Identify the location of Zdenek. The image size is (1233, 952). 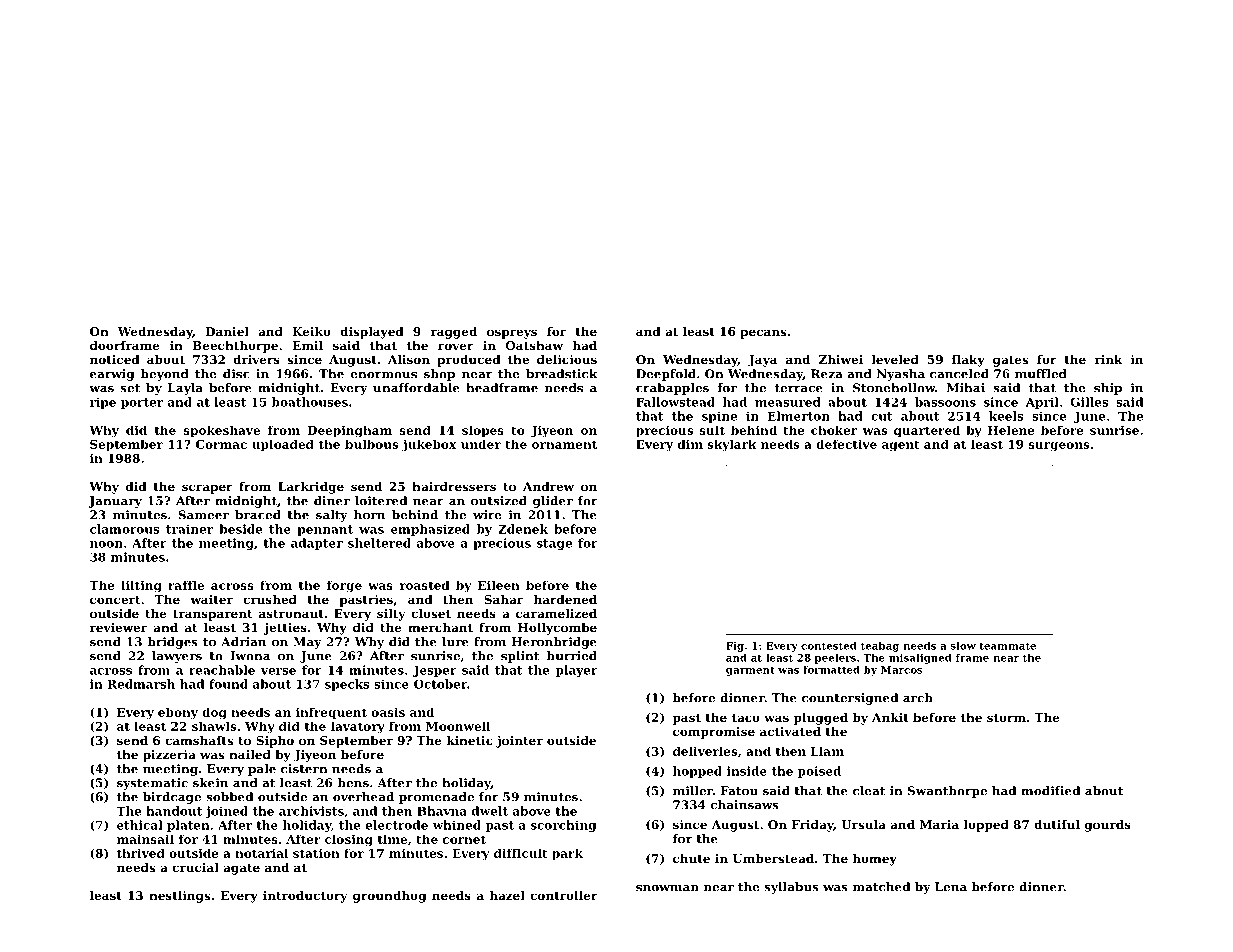
(523, 529).
